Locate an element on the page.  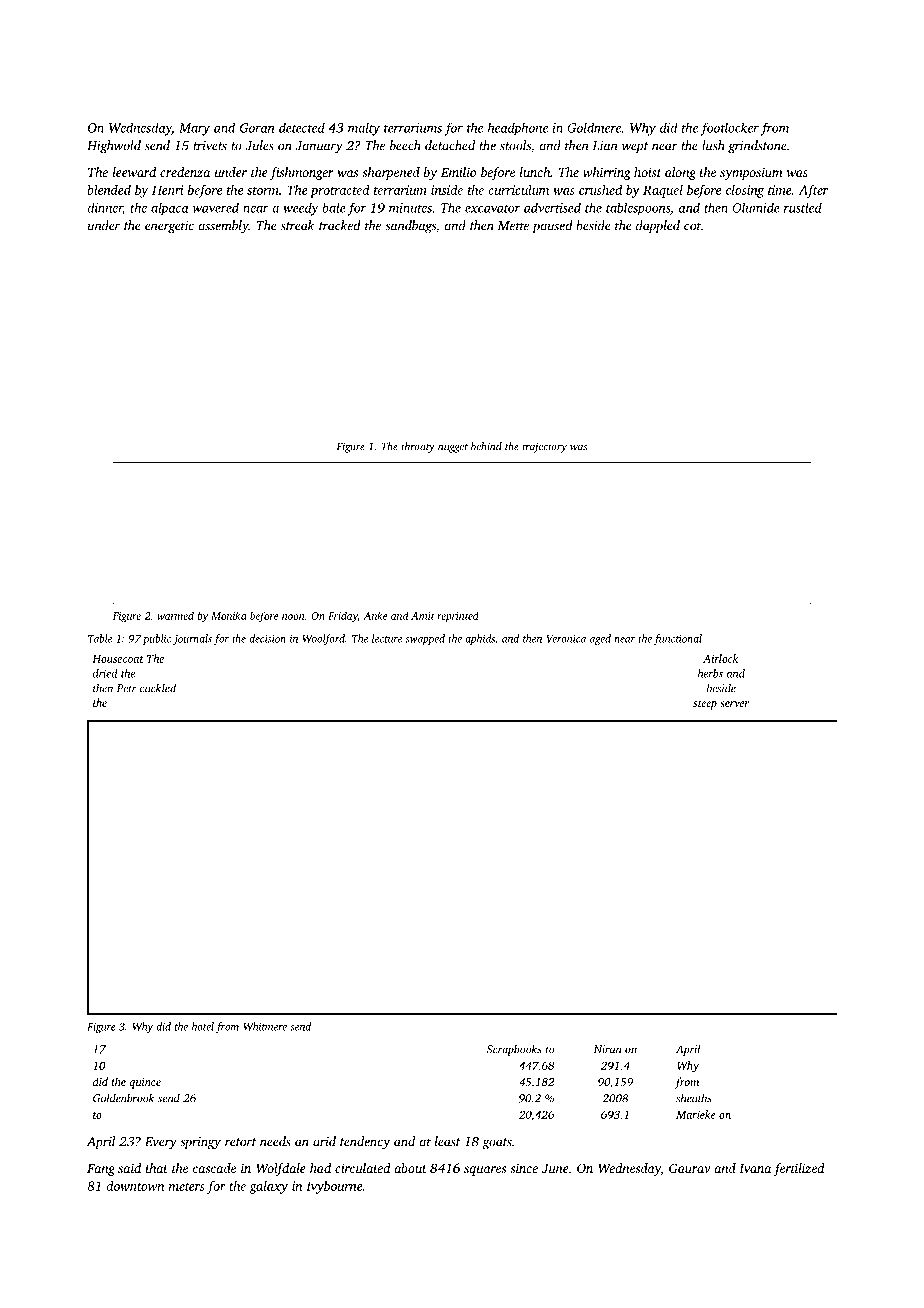
server is located at coordinates (734, 704).
